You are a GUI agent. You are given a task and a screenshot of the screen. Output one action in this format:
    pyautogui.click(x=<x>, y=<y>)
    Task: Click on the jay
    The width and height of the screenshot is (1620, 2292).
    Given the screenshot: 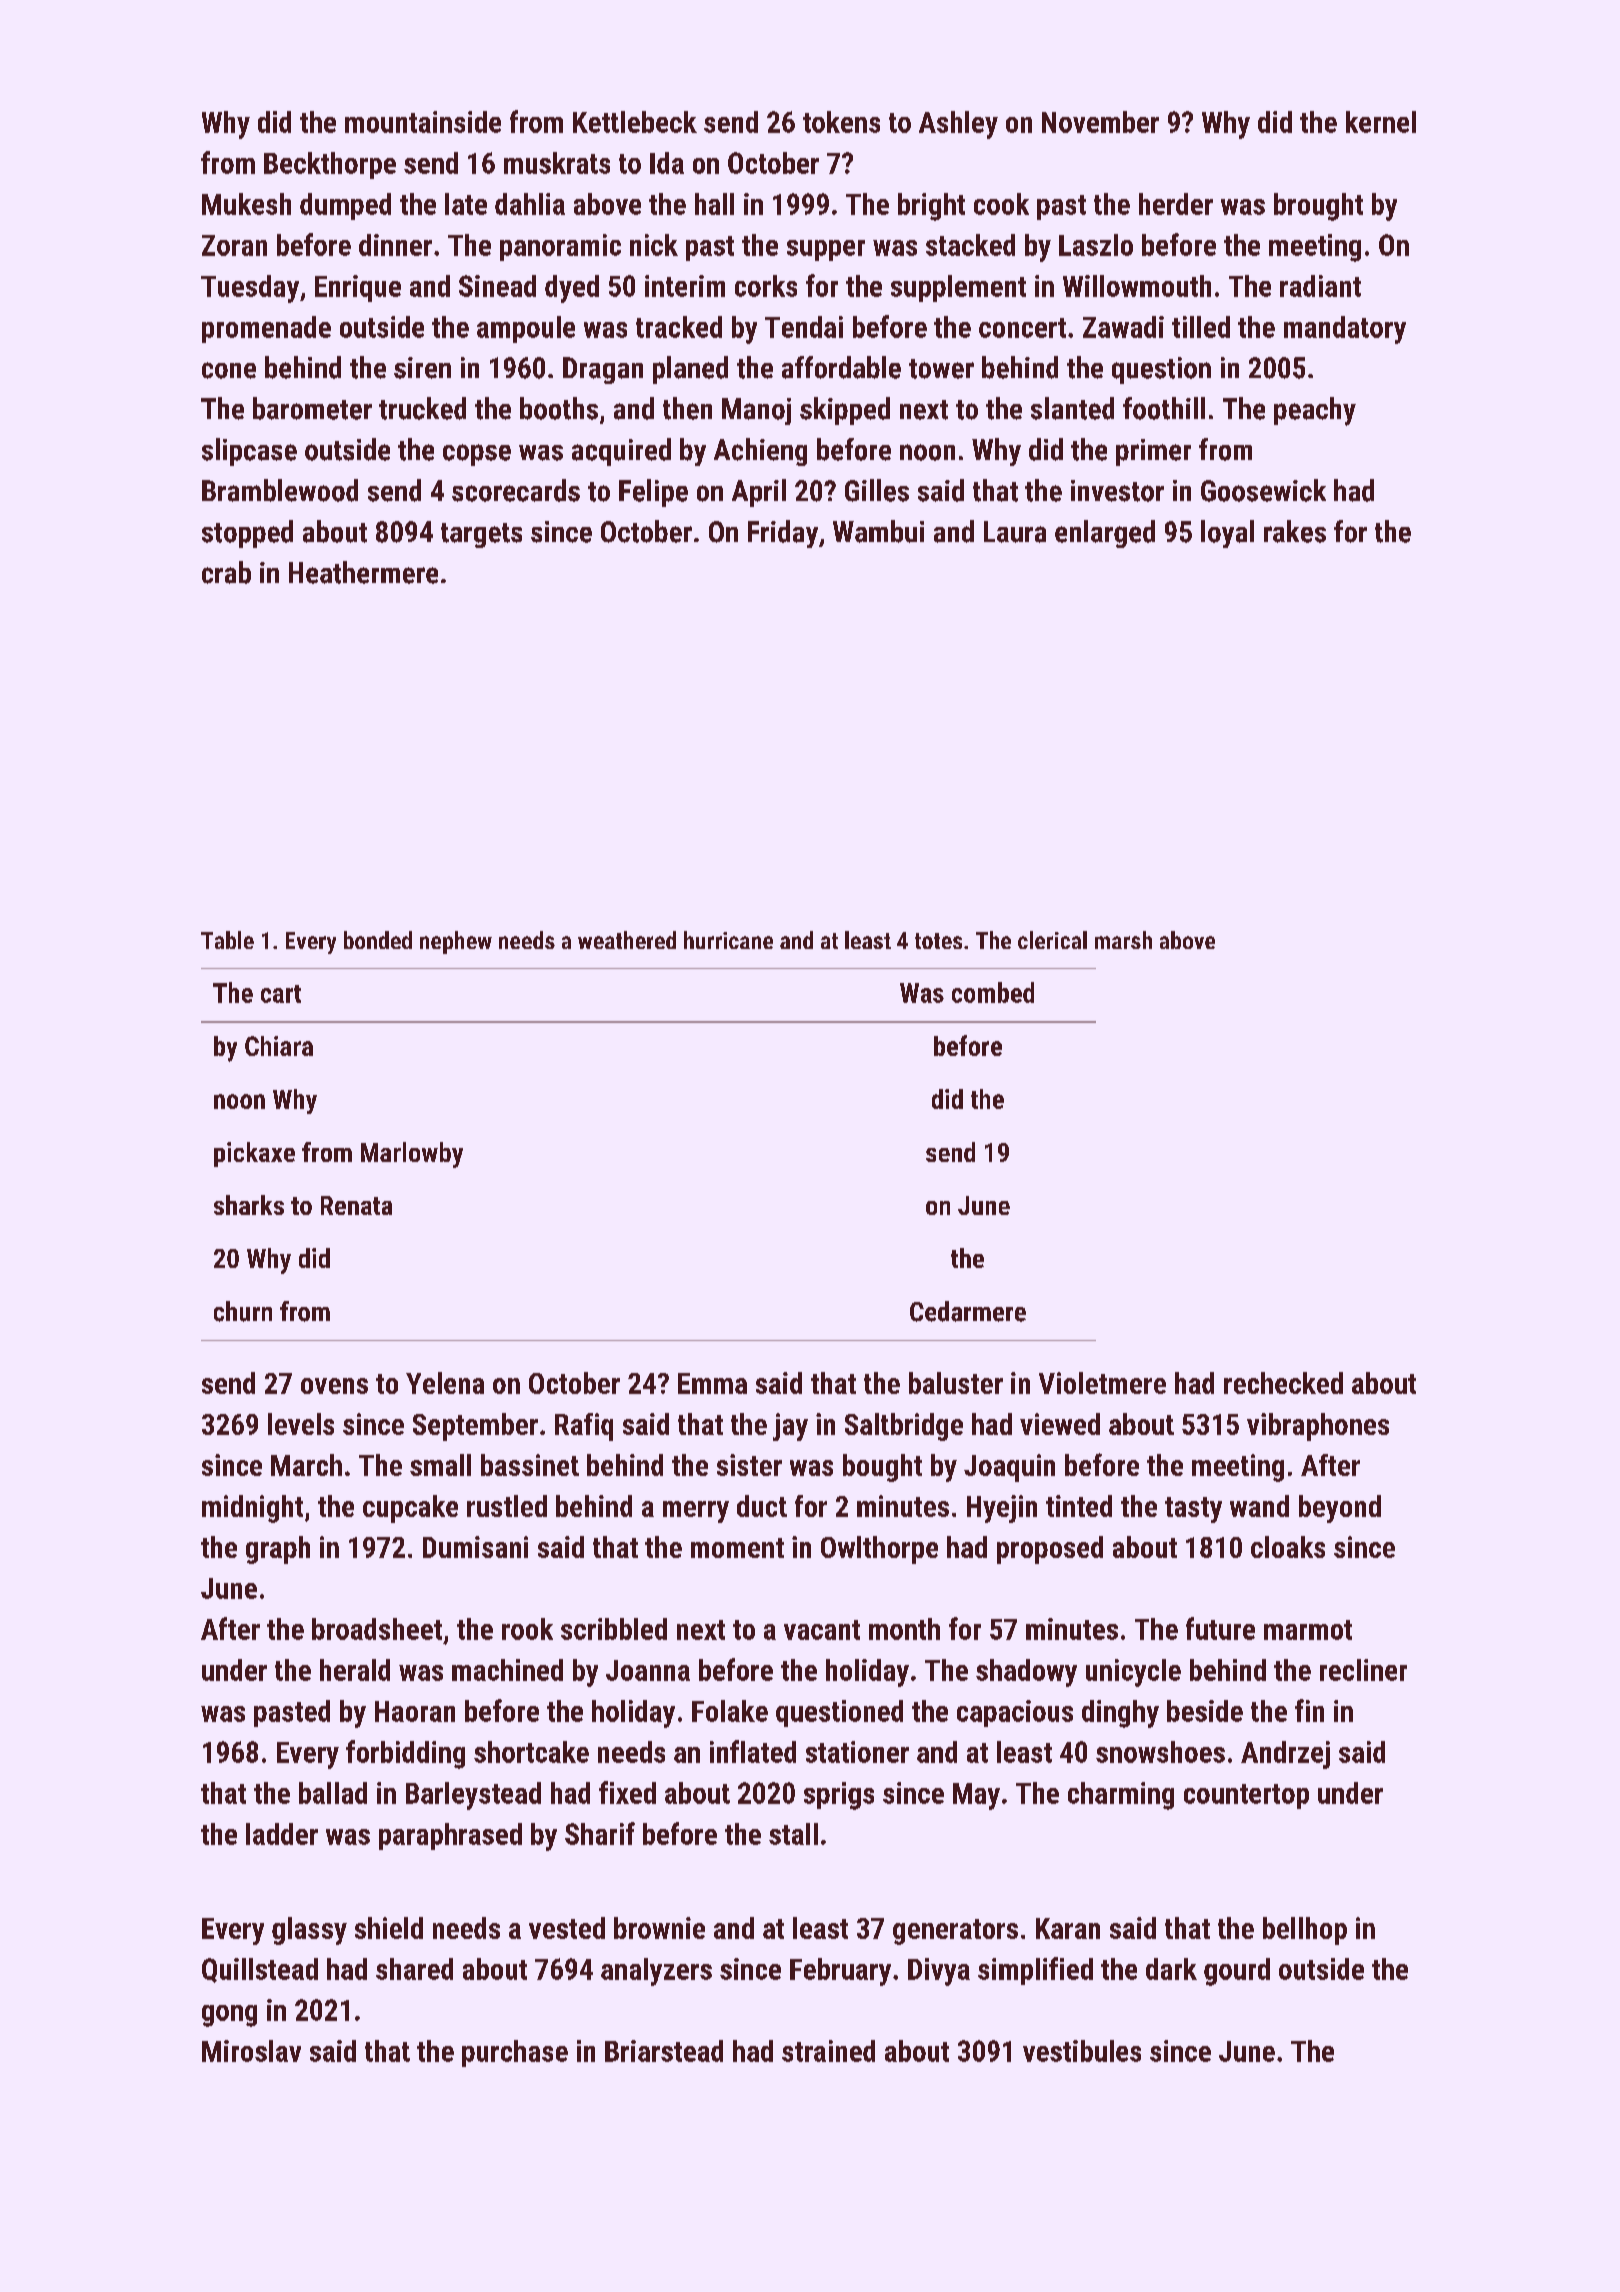 What is the action you would take?
    pyautogui.click(x=790, y=1427)
